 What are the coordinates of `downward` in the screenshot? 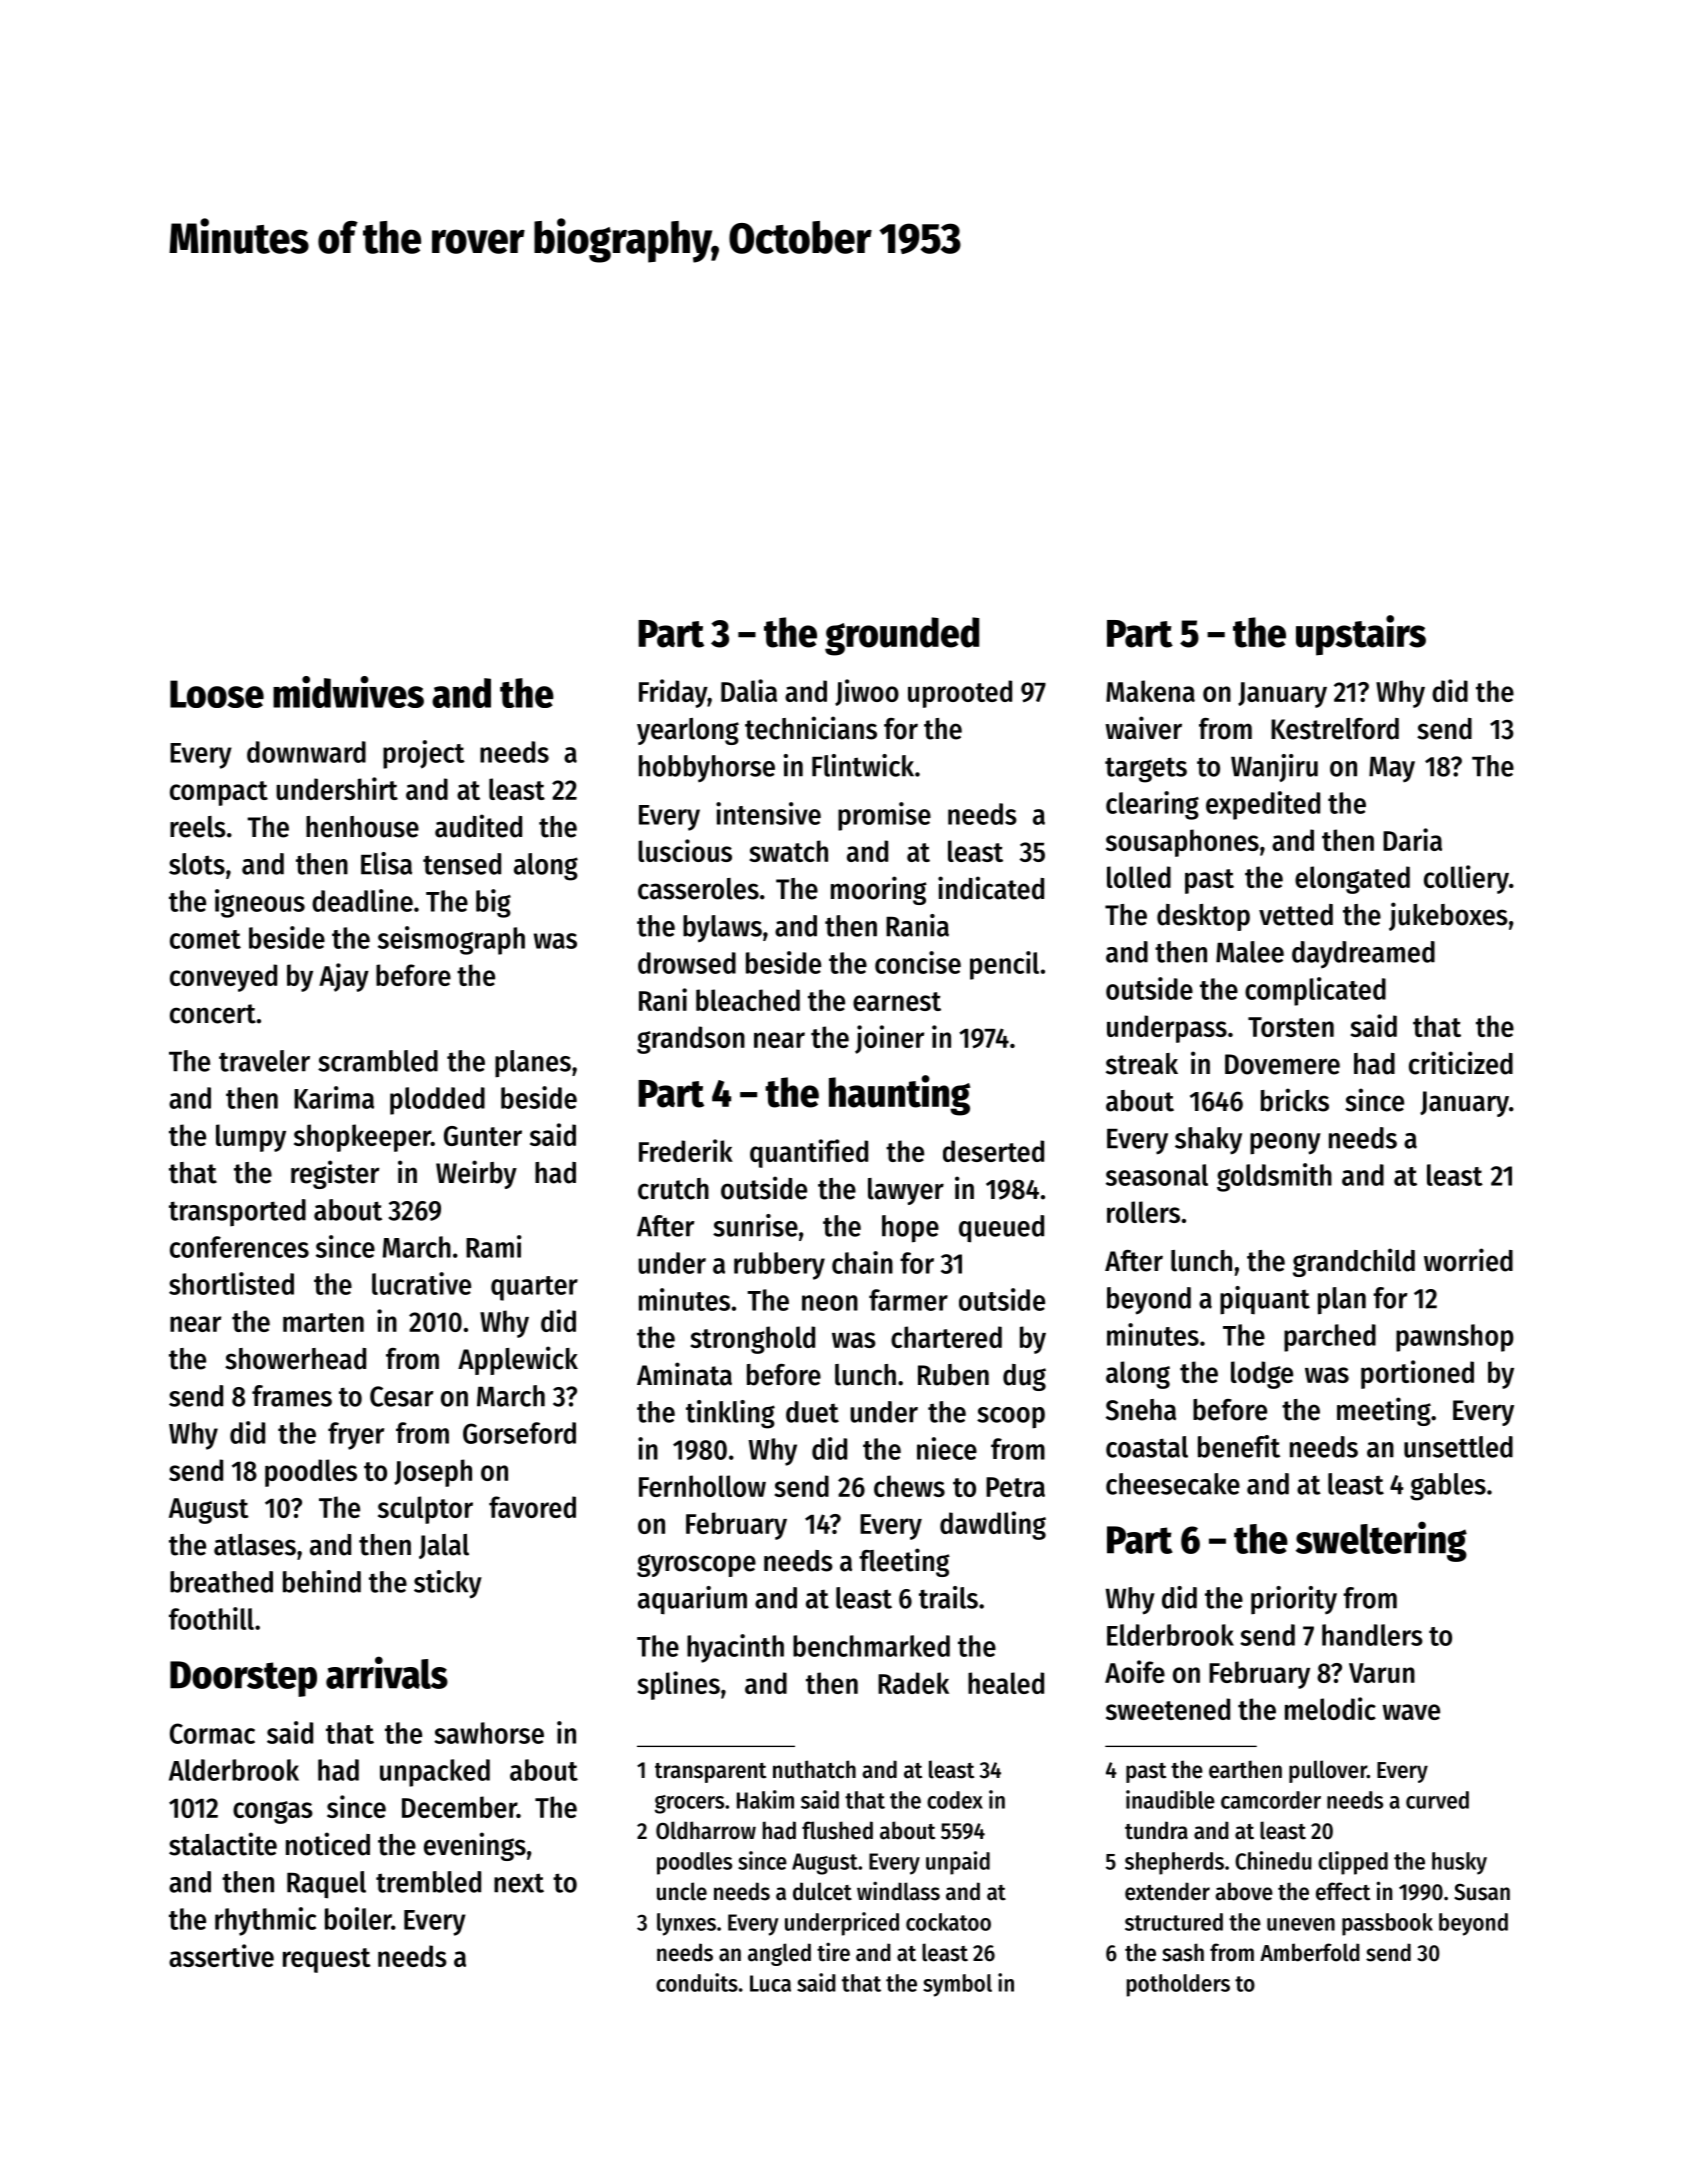 It's located at (306, 752).
